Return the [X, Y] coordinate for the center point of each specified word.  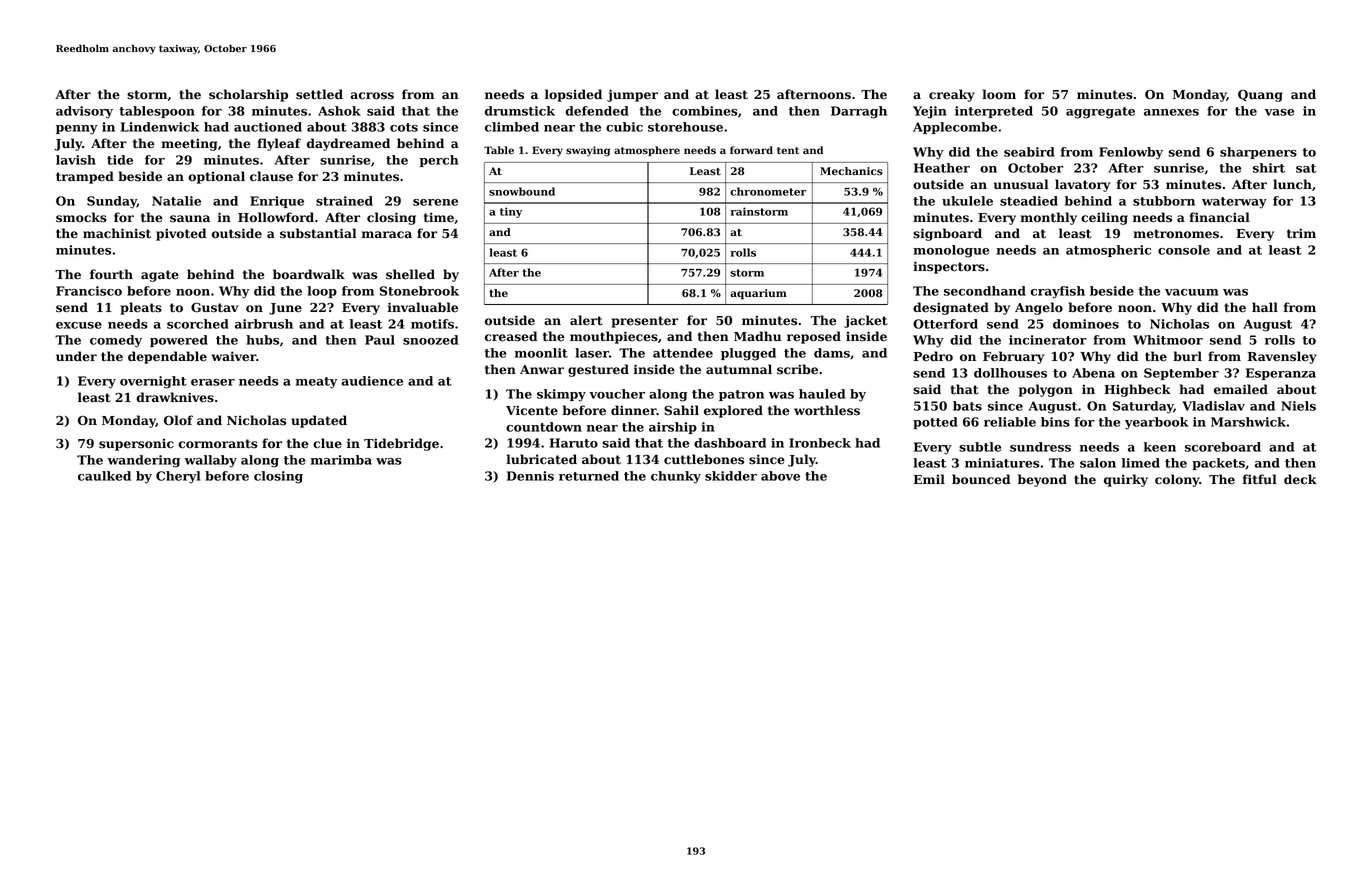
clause [271, 176]
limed [1141, 463]
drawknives [175, 397]
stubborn [1164, 201]
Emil [929, 479]
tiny [511, 212]
